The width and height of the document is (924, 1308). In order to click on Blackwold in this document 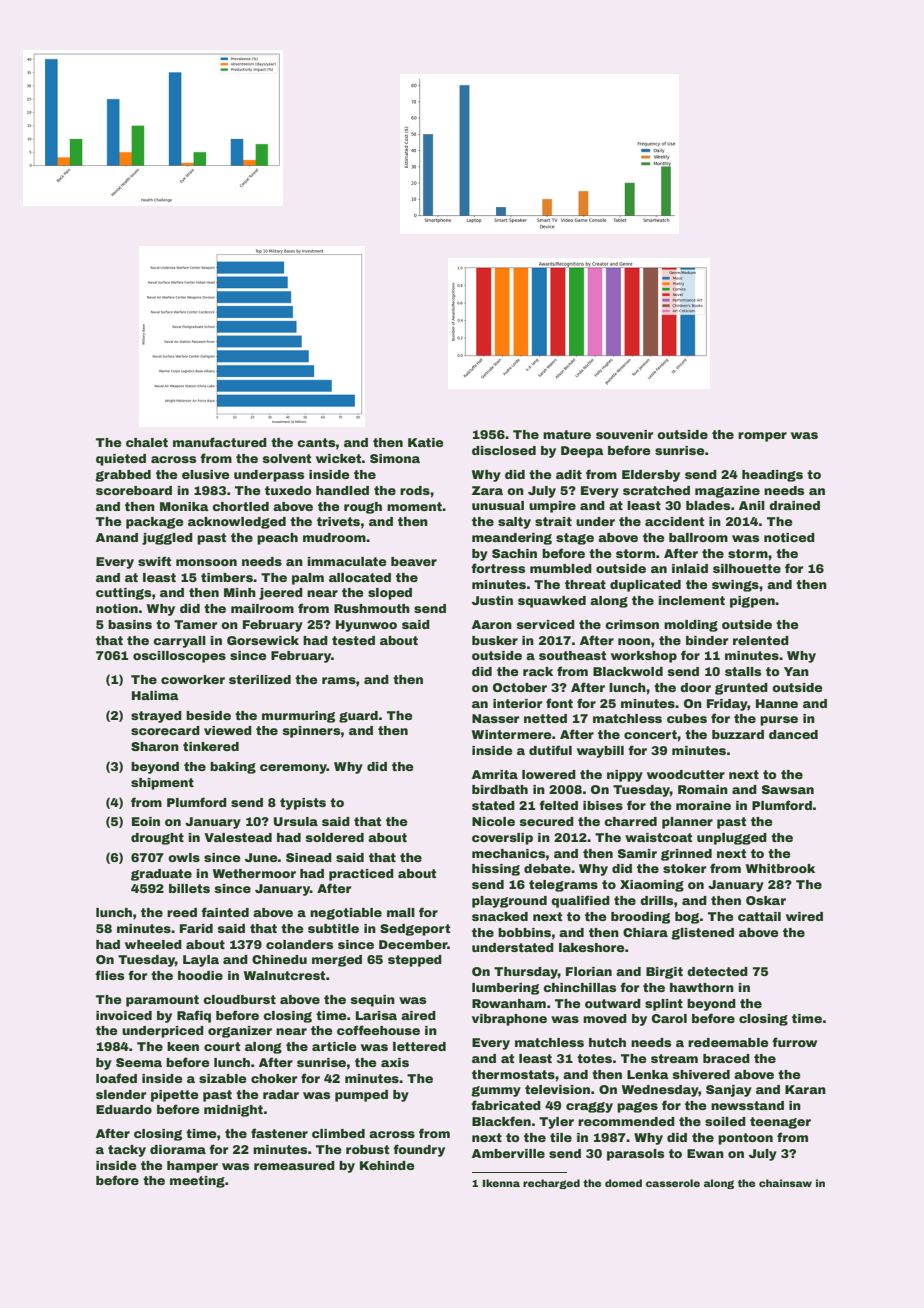, I will do `click(628, 671)`.
